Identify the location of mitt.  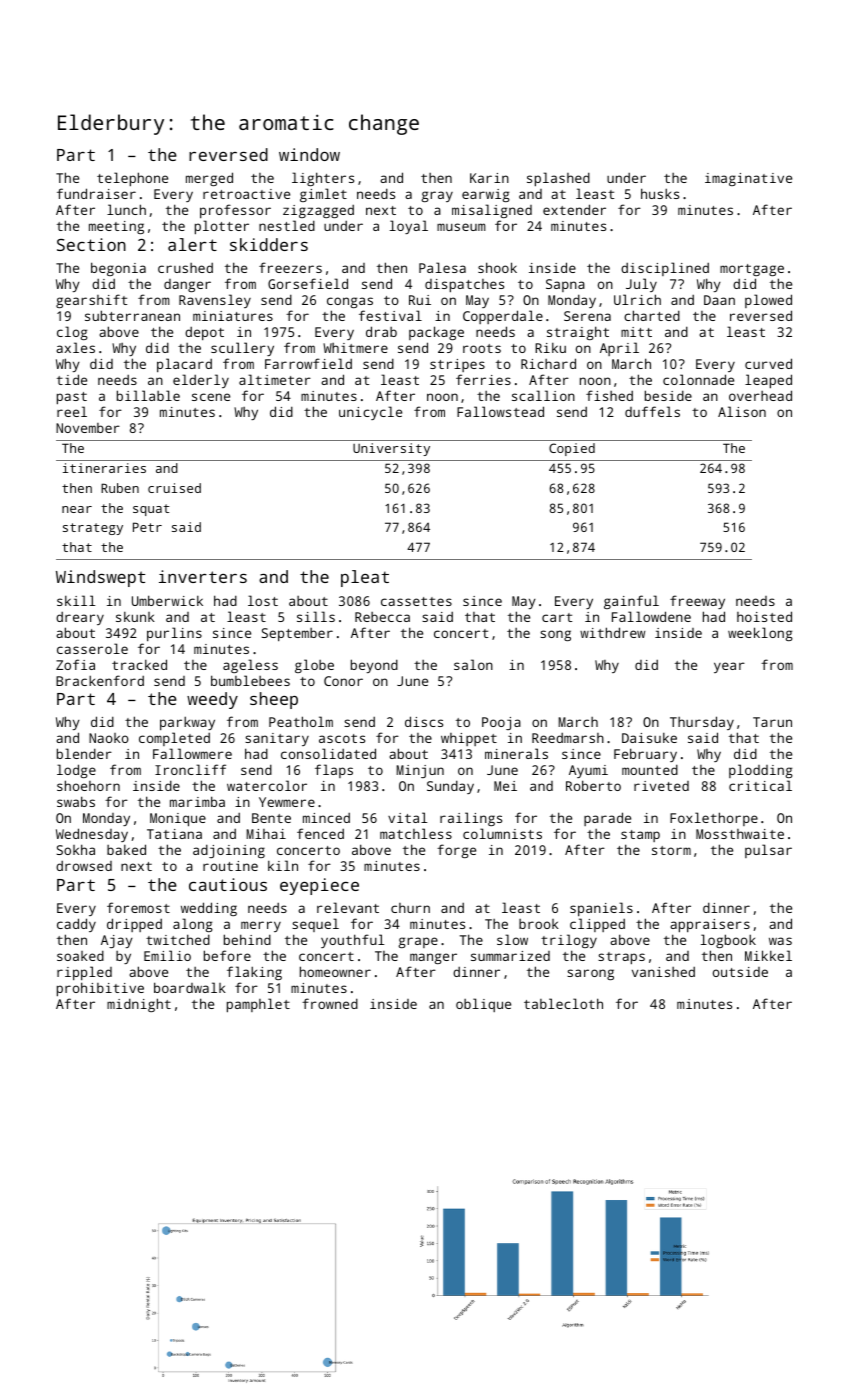
(636, 332).
